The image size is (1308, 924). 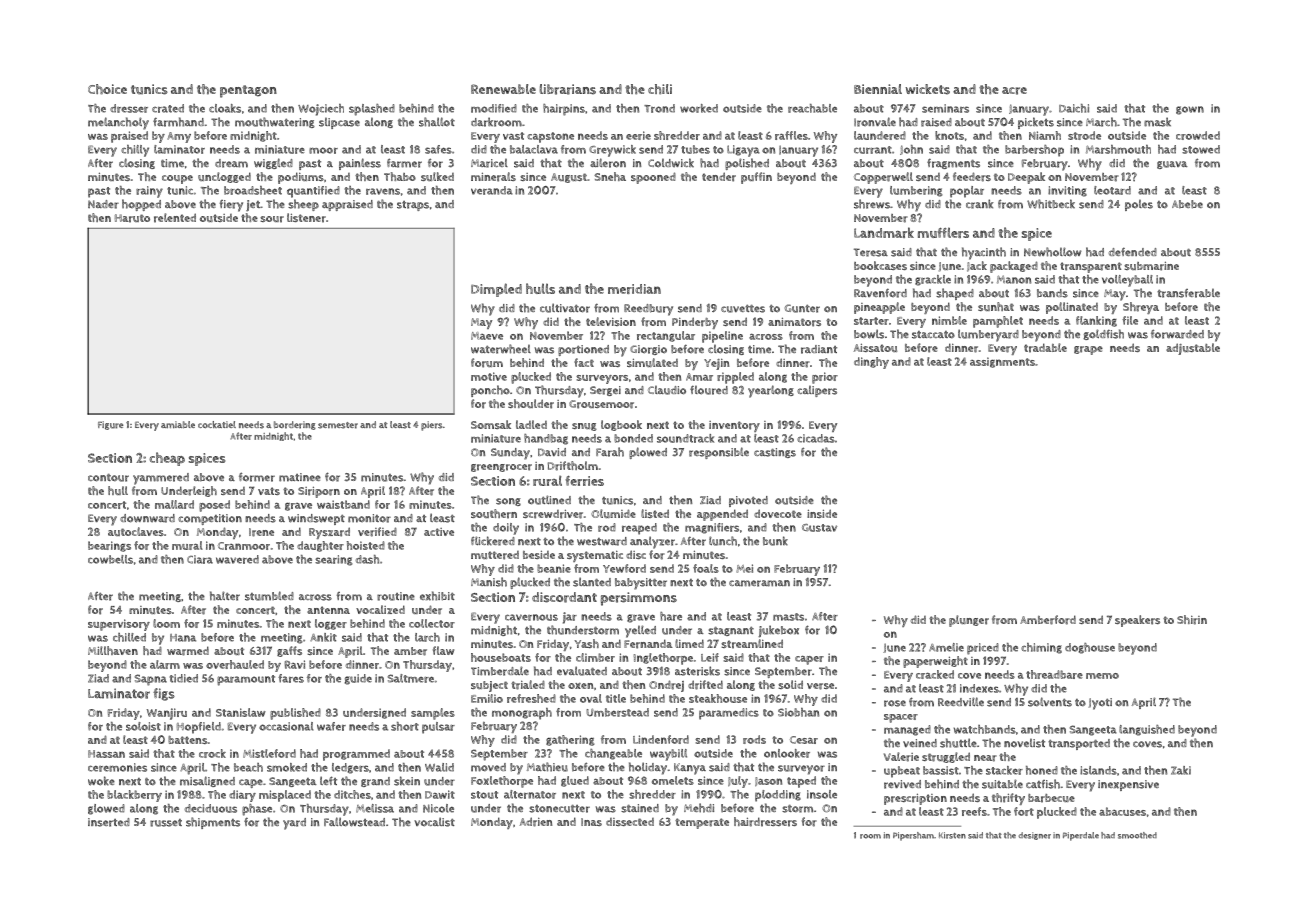 I want to click on monograph, so click(x=522, y=714).
